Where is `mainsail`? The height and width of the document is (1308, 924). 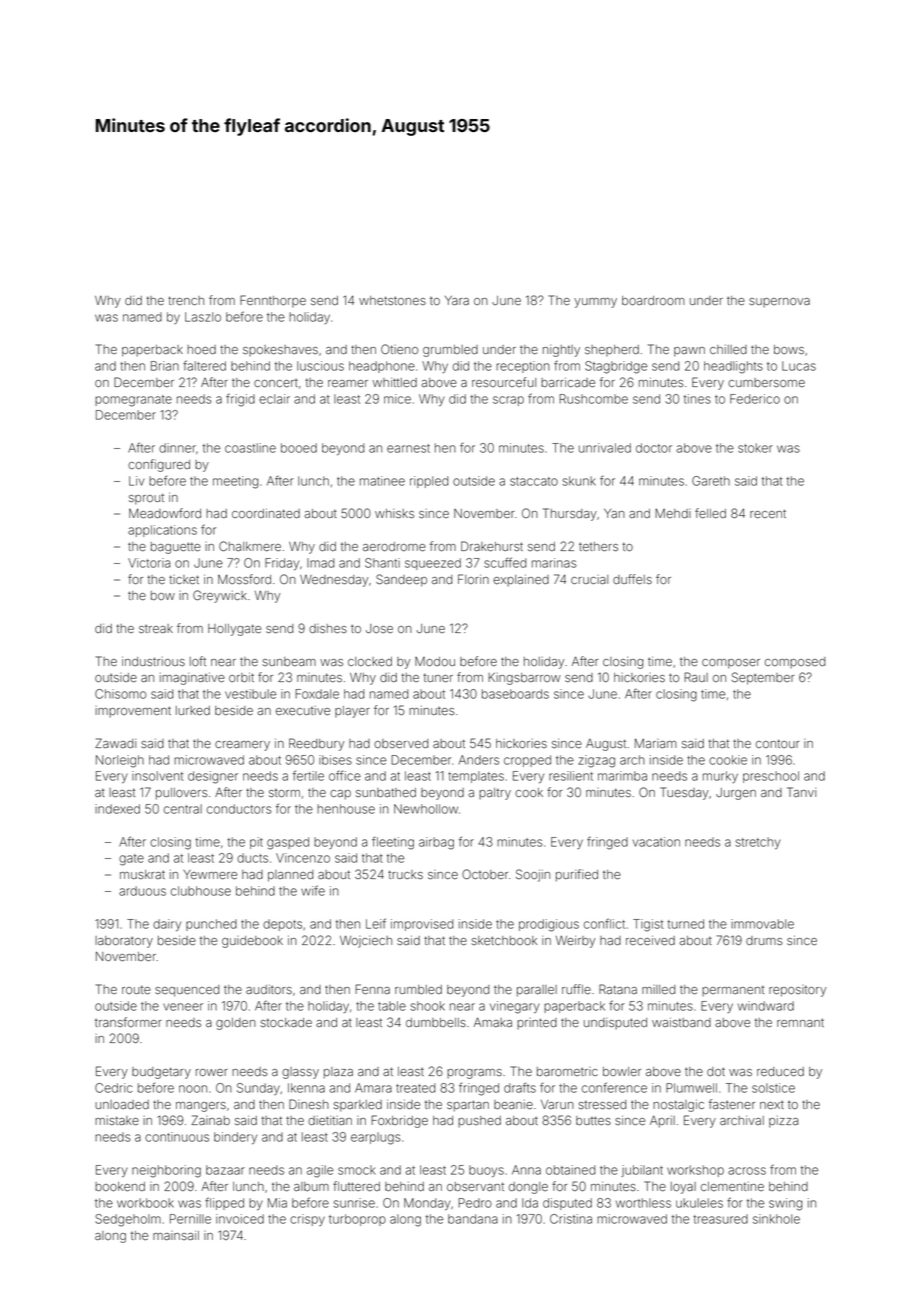
mainsail is located at coordinates (176, 1235).
